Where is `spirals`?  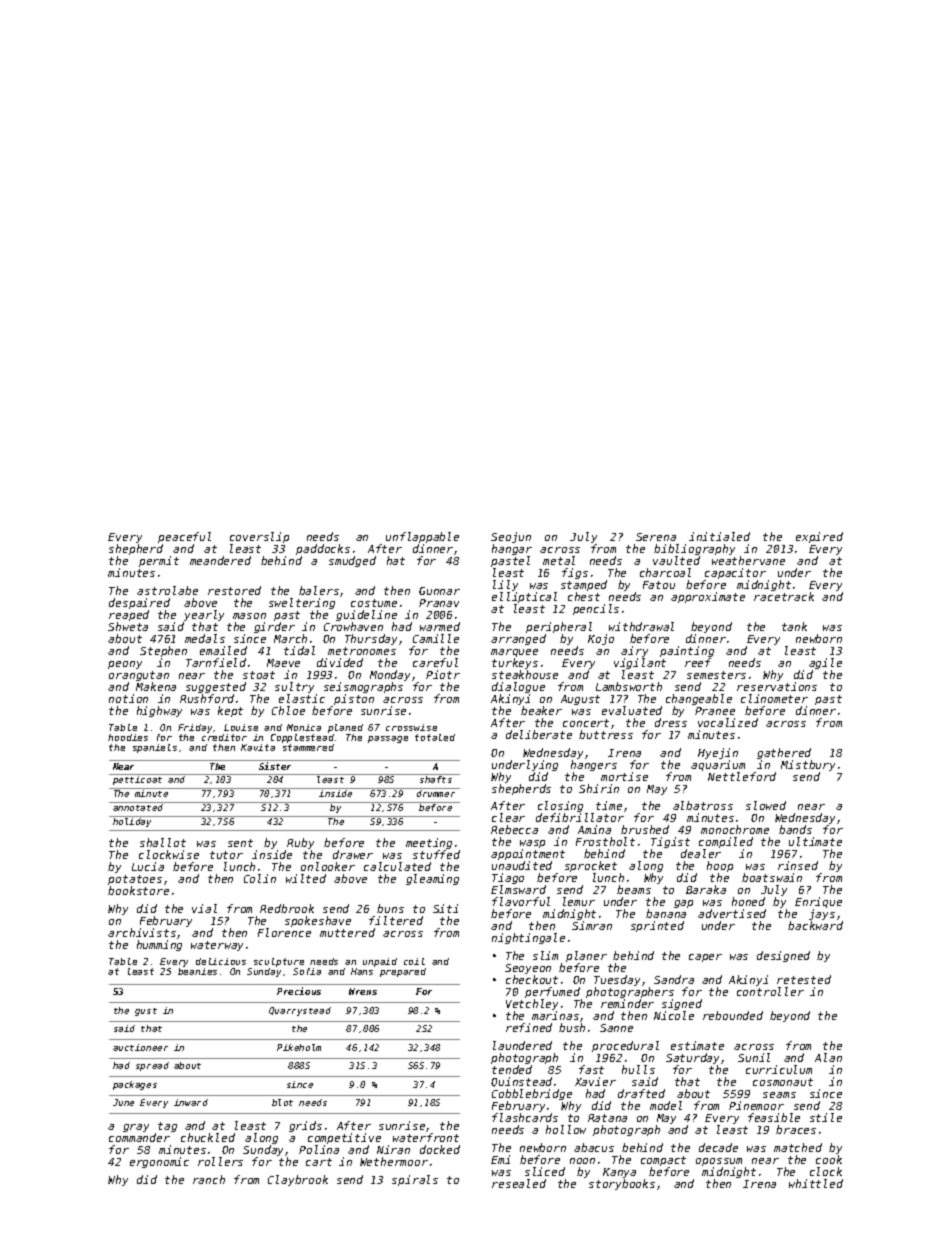
spirals is located at coordinates (415, 1180).
